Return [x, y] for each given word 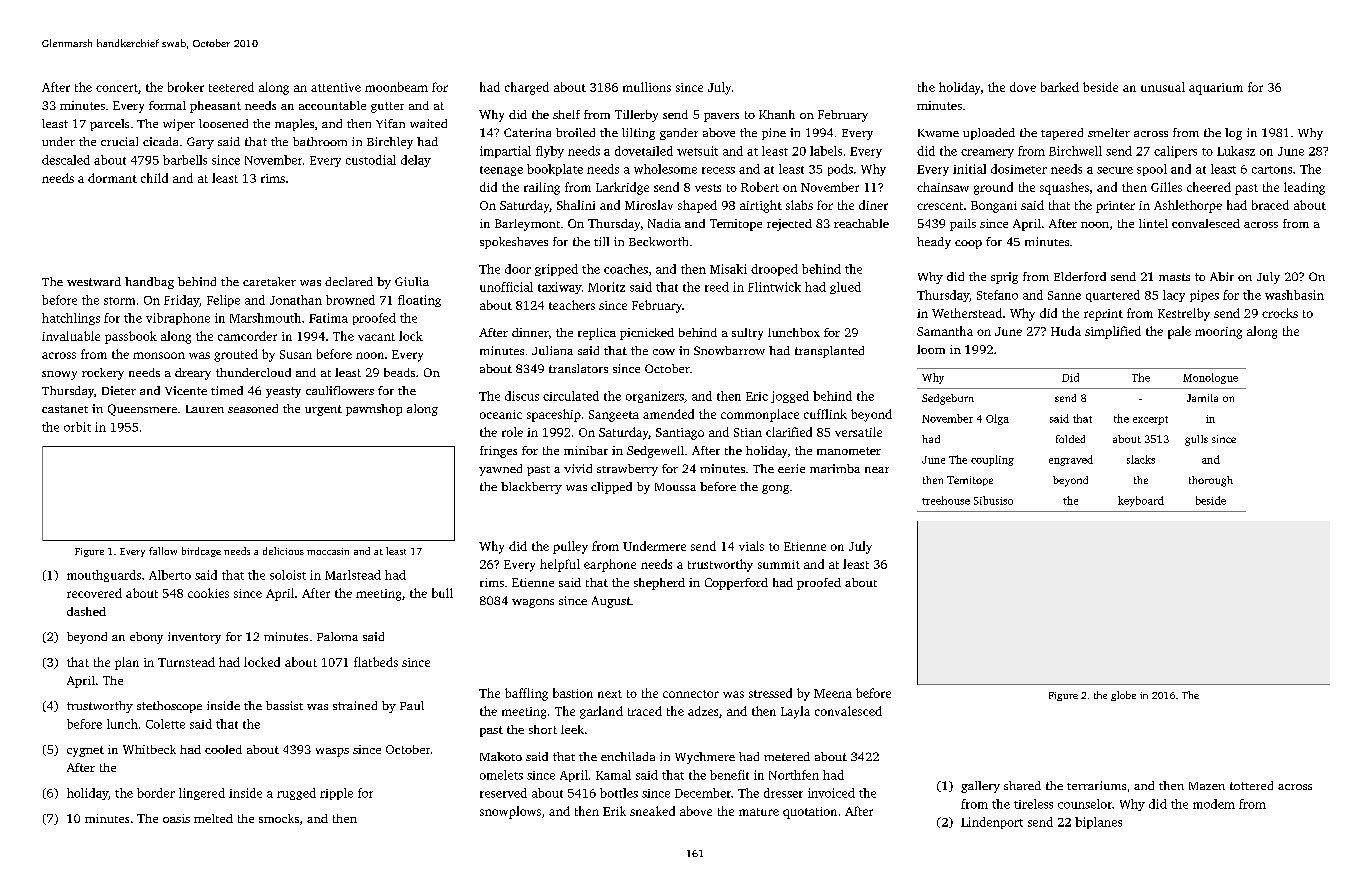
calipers [1175, 152]
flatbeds [376, 662]
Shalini [576, 205]
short [543, 729]
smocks [279, 818]
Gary [200, 143]
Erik [614, 811]
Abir [1222, 276]
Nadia [664, 223]
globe [1123, 696]
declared [349, 281]
